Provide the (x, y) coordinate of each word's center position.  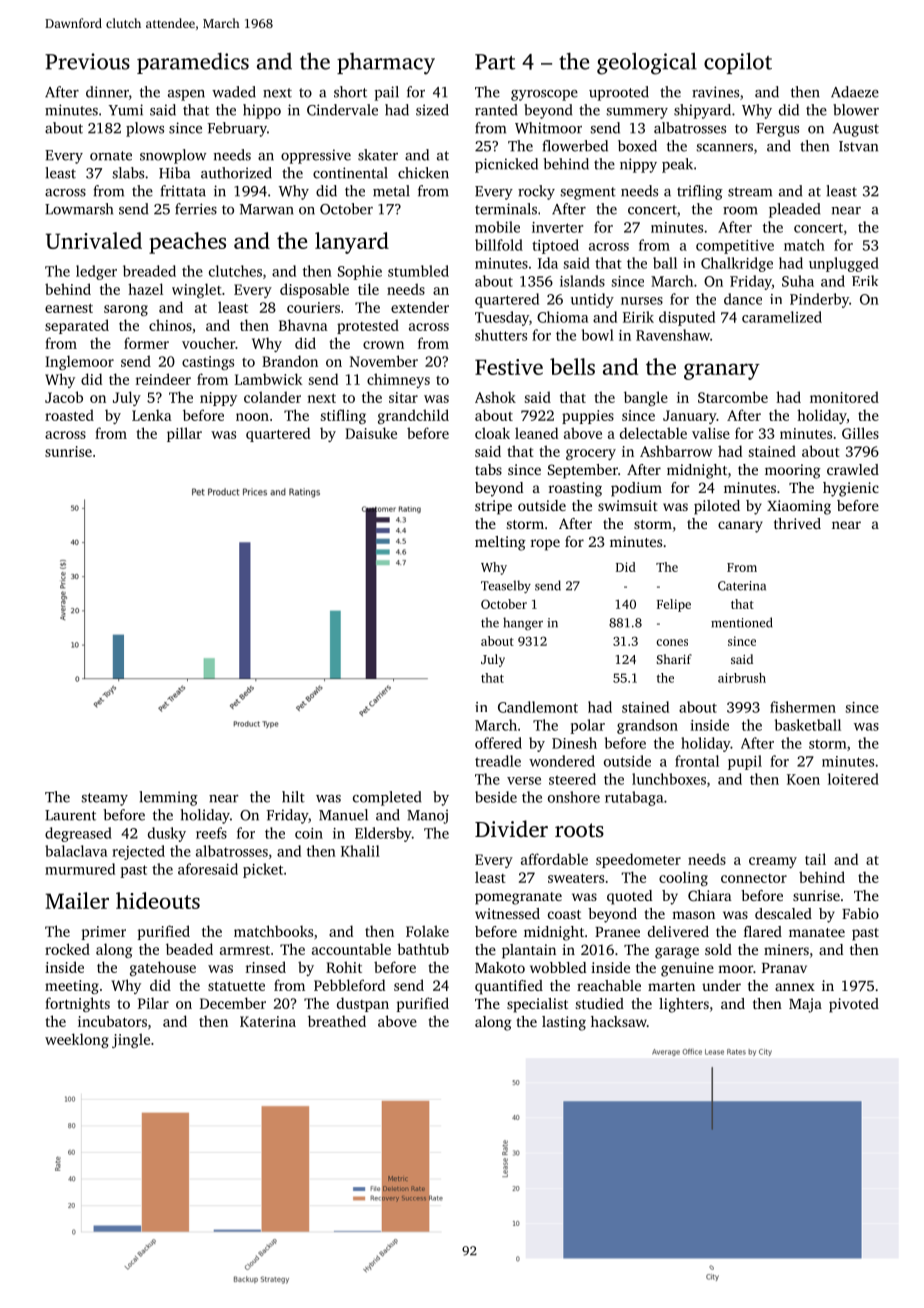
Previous (87, 61)
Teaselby (506, 586)
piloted (717, 507)
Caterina (742, 586)
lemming (168, 798)
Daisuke (371, 433)
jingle (131, 1040)
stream (750, 192)
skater (378, 155)
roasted (69, 415)
